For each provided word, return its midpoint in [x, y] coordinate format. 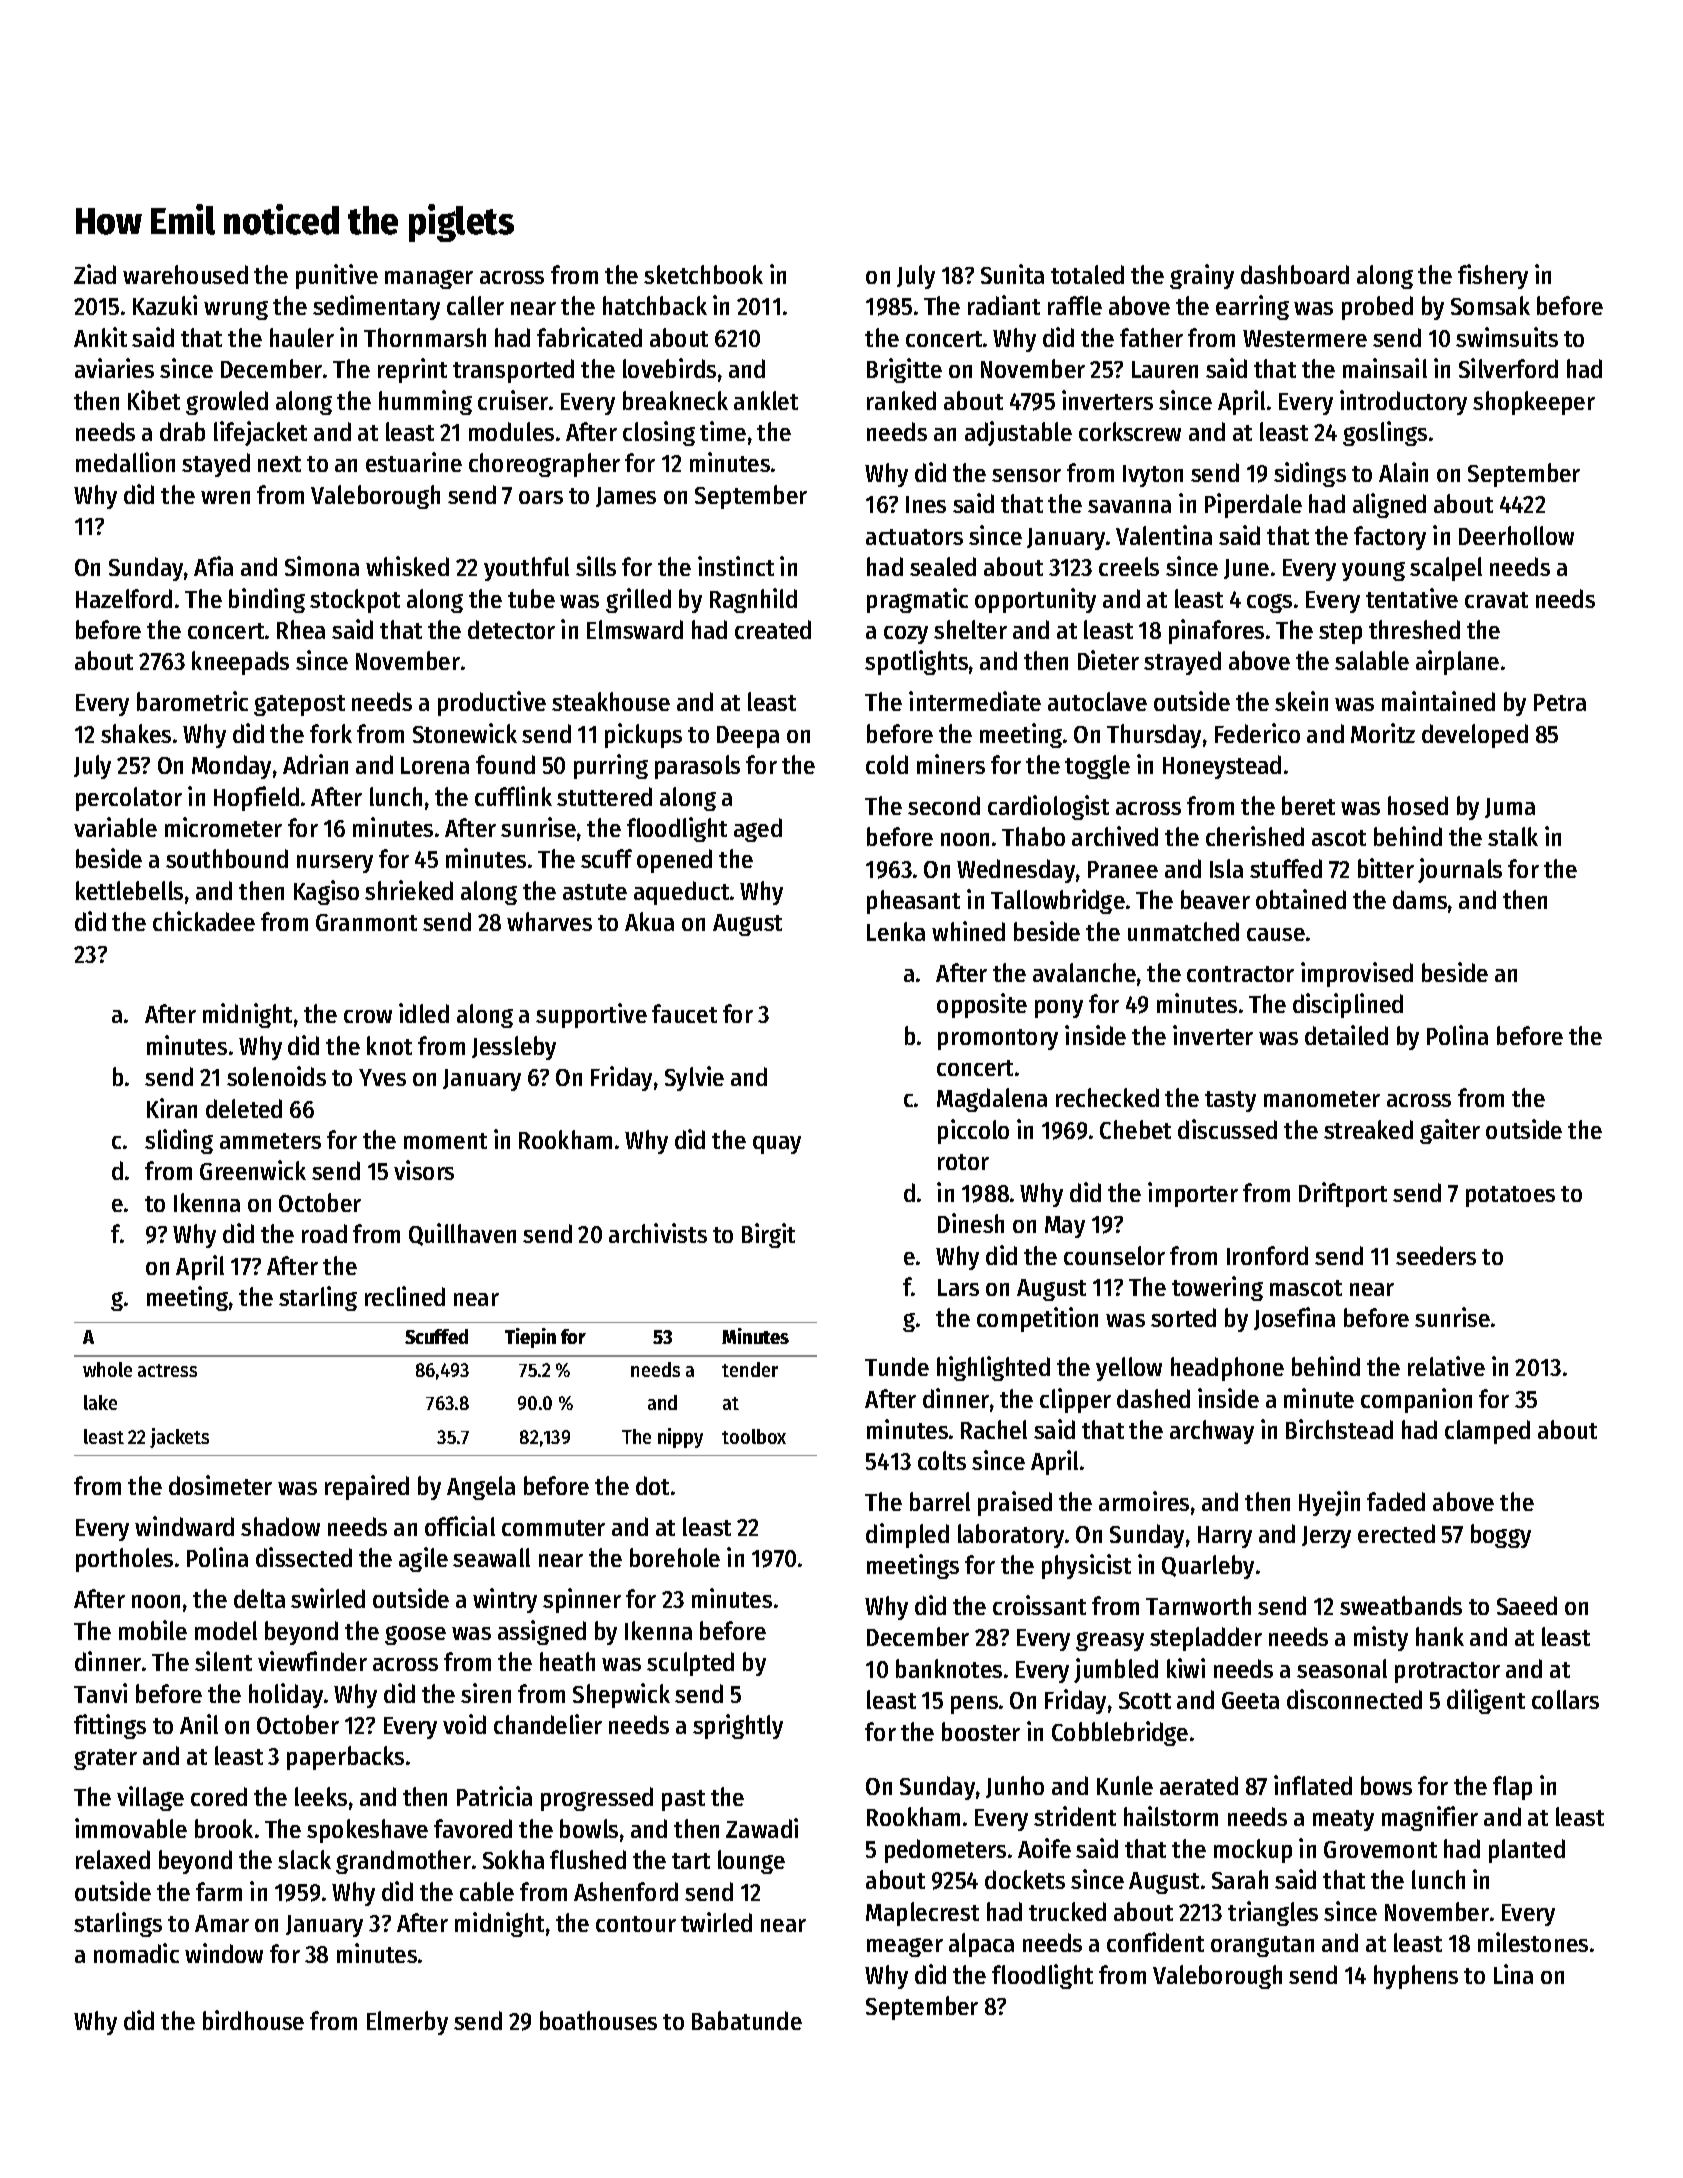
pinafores [1216, 631]
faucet [684, 1013]
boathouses [598, 2020]
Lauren [1165, 369]
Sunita [1012, 274]
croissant [1039, 1605]
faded [1396, 1501]
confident [1155, 1942]
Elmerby [407, 2023]
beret [1308, 805]
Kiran [172, 1108]
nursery [335, 864]
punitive [337, 276]
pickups [643, 735]
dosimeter [220, 1485]
